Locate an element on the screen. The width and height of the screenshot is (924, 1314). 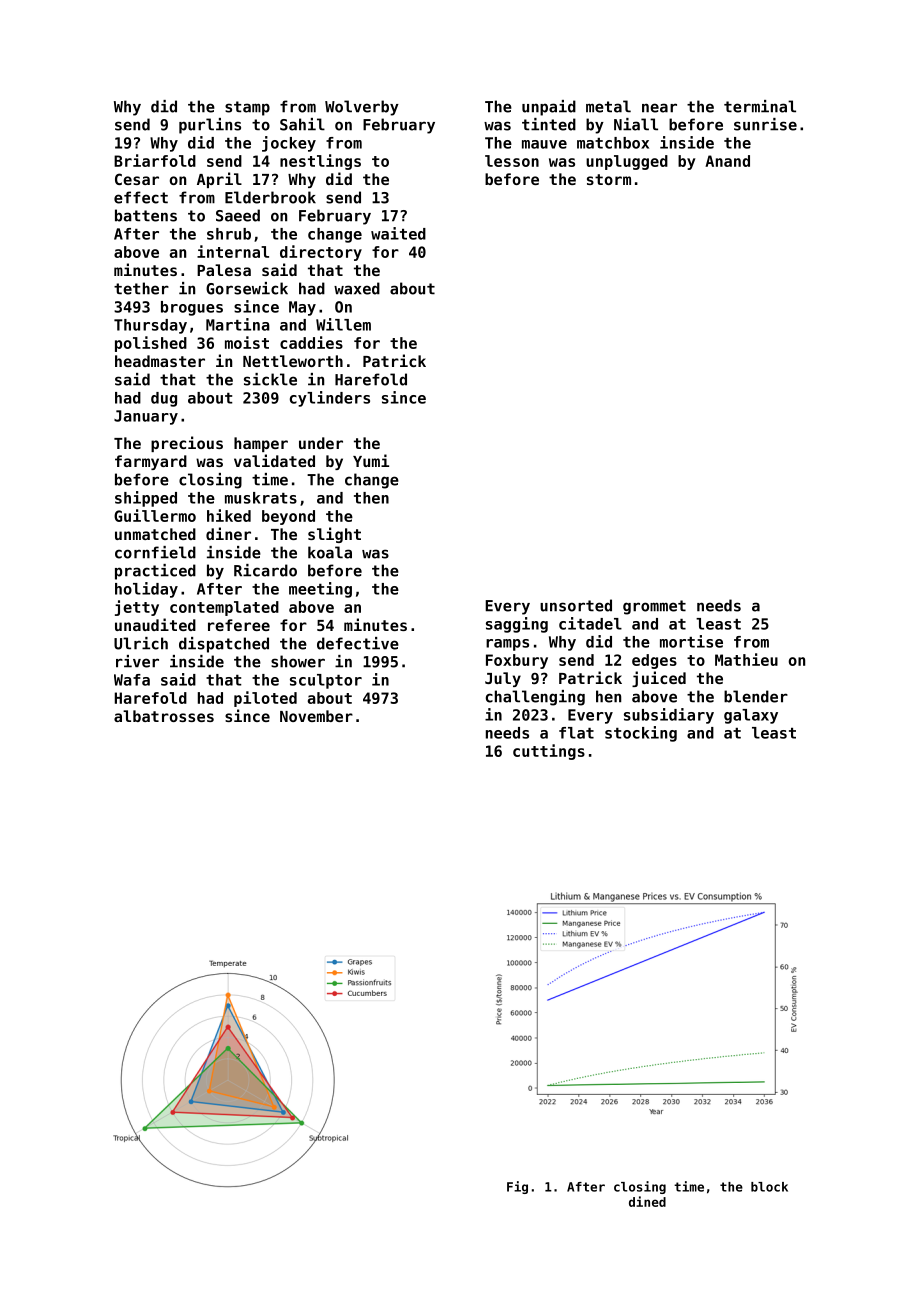
Niall is located at coordinates (636, 124).
